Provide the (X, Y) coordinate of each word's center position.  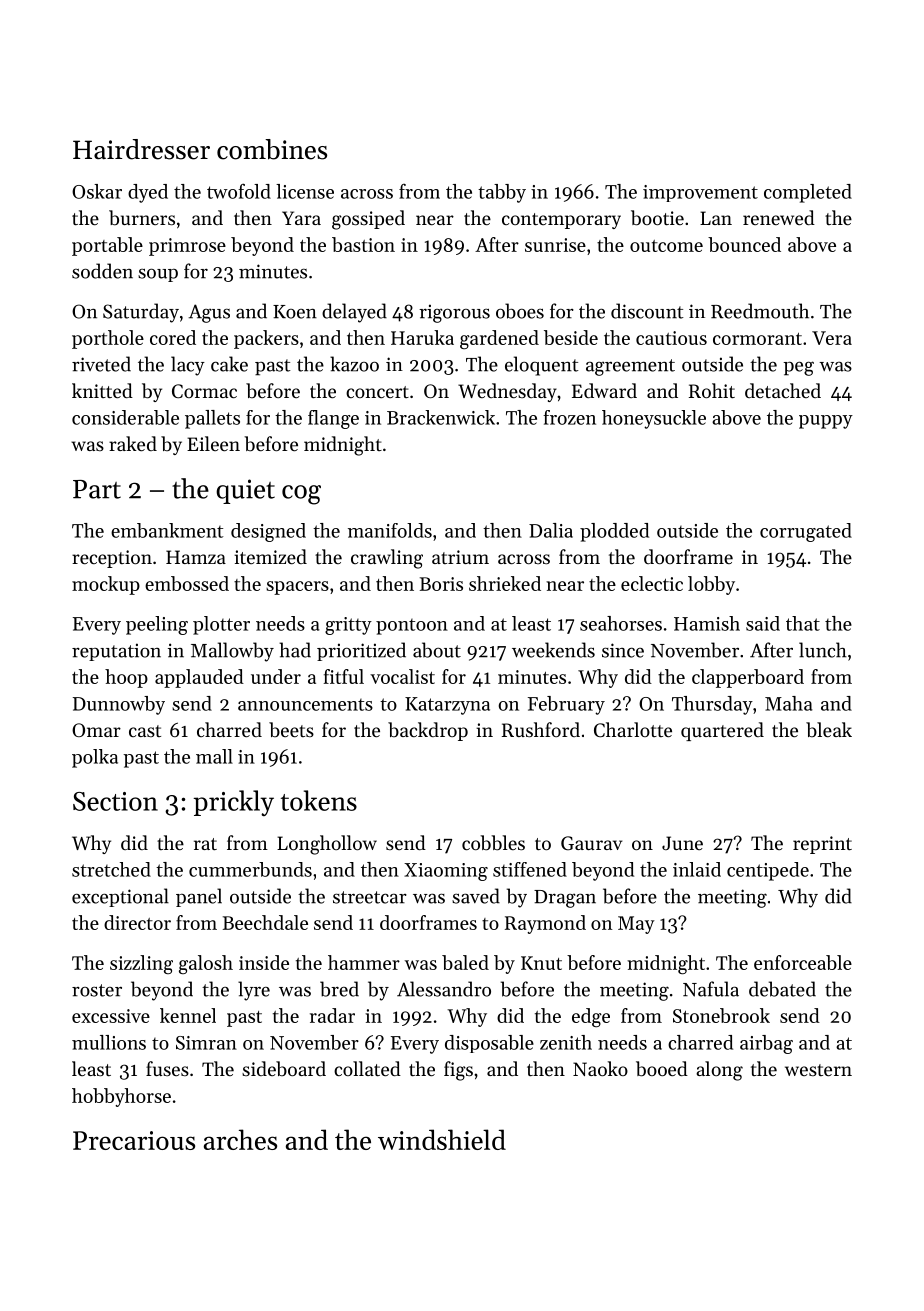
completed (808, 193)
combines (272, 149)
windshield (442, 1139)
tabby (502, 193)
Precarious (134, 1140)
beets (291, 729)
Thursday (712, 705)
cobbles (493, 843)
